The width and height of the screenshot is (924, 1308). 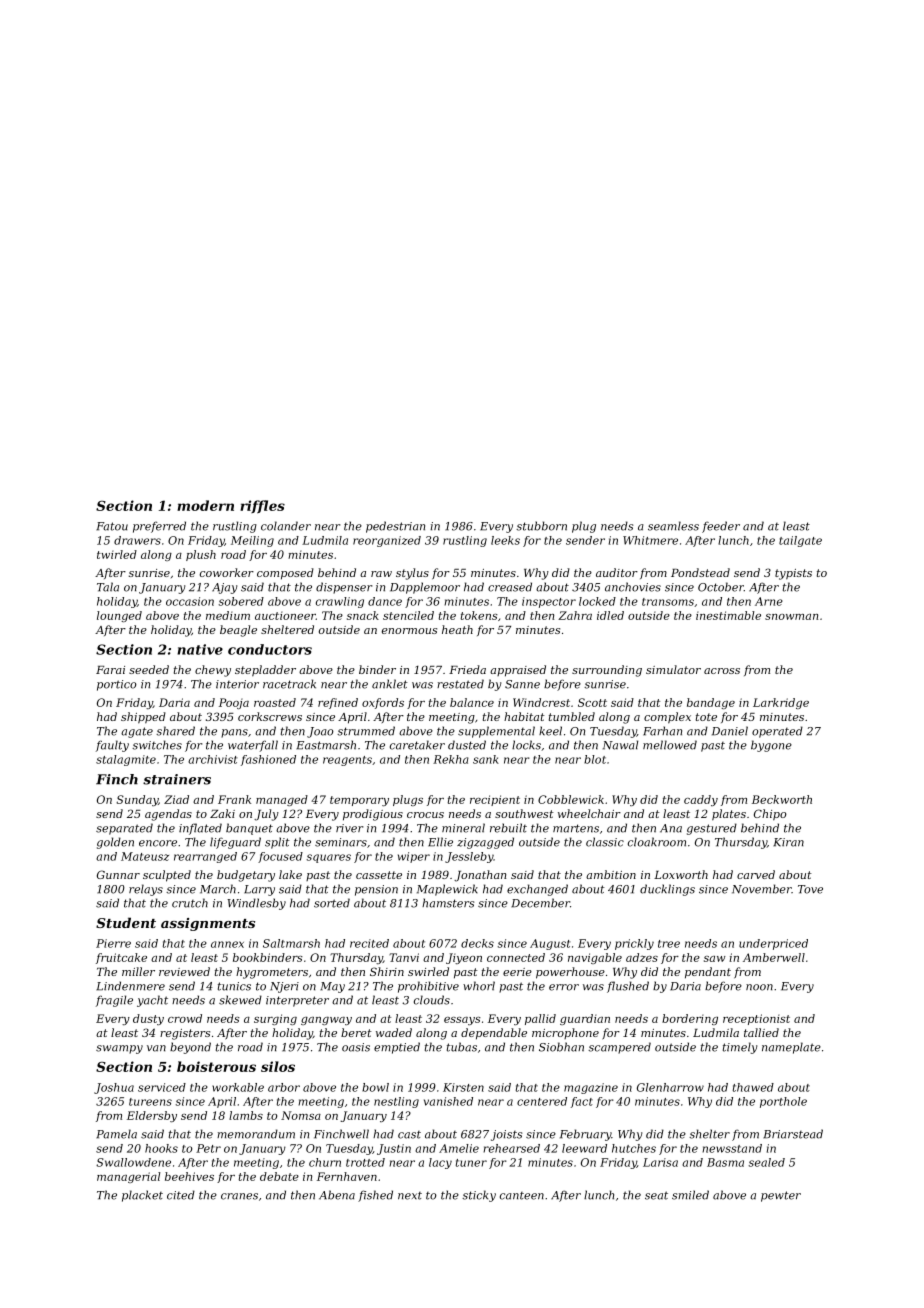 What do you see at coordinates (721, 527) in the screenshot?
I see `feeder` at bounding box center [721, 527].
